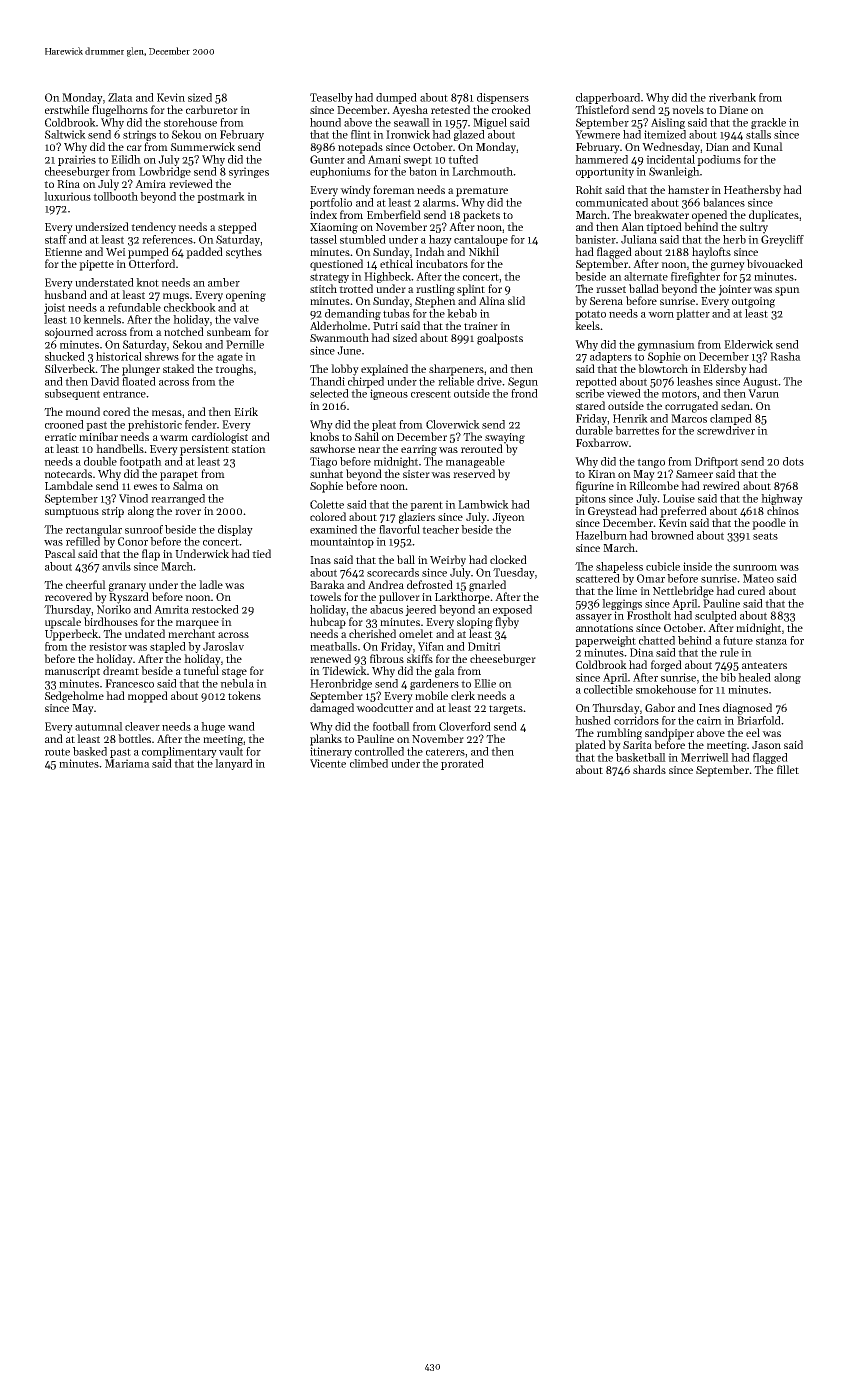 The height and width of the document is (1400, 849). I want to click on Greystead, so click(612, 512).
